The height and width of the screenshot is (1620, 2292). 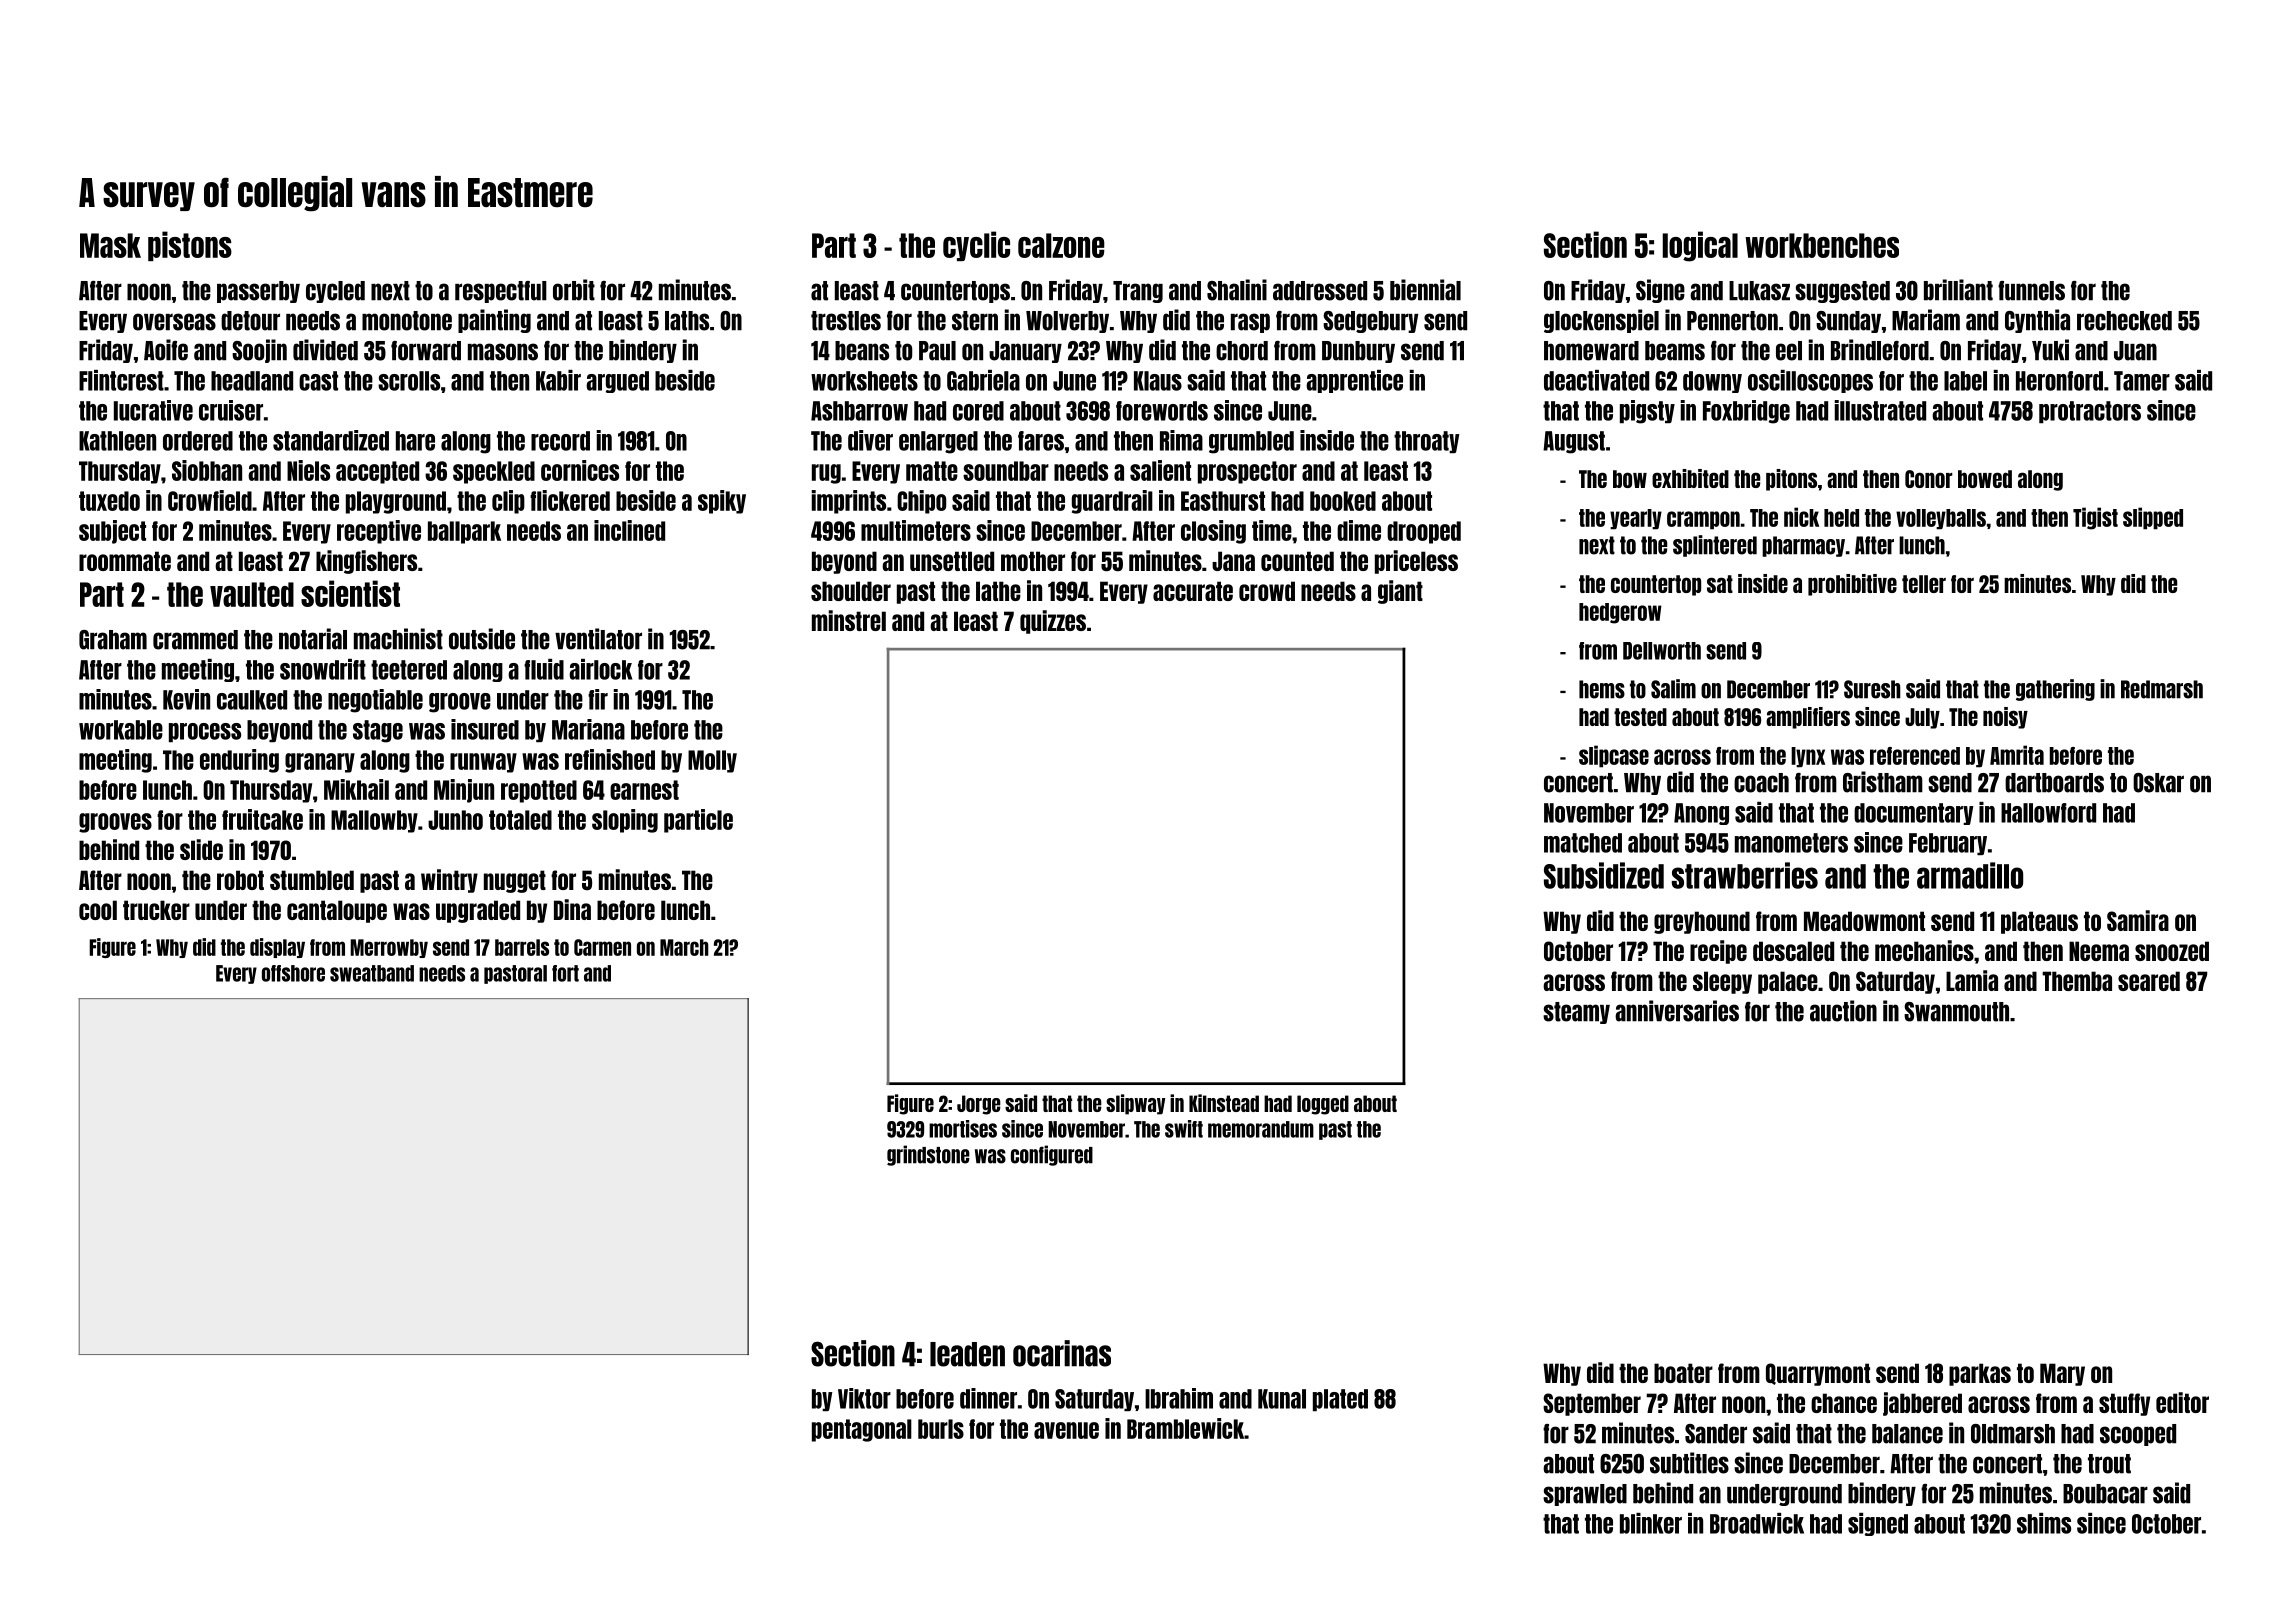 What do you see at coordinates (712, 761) in the screenshot?
I see `Molly` at bounding box center [712, 761].
